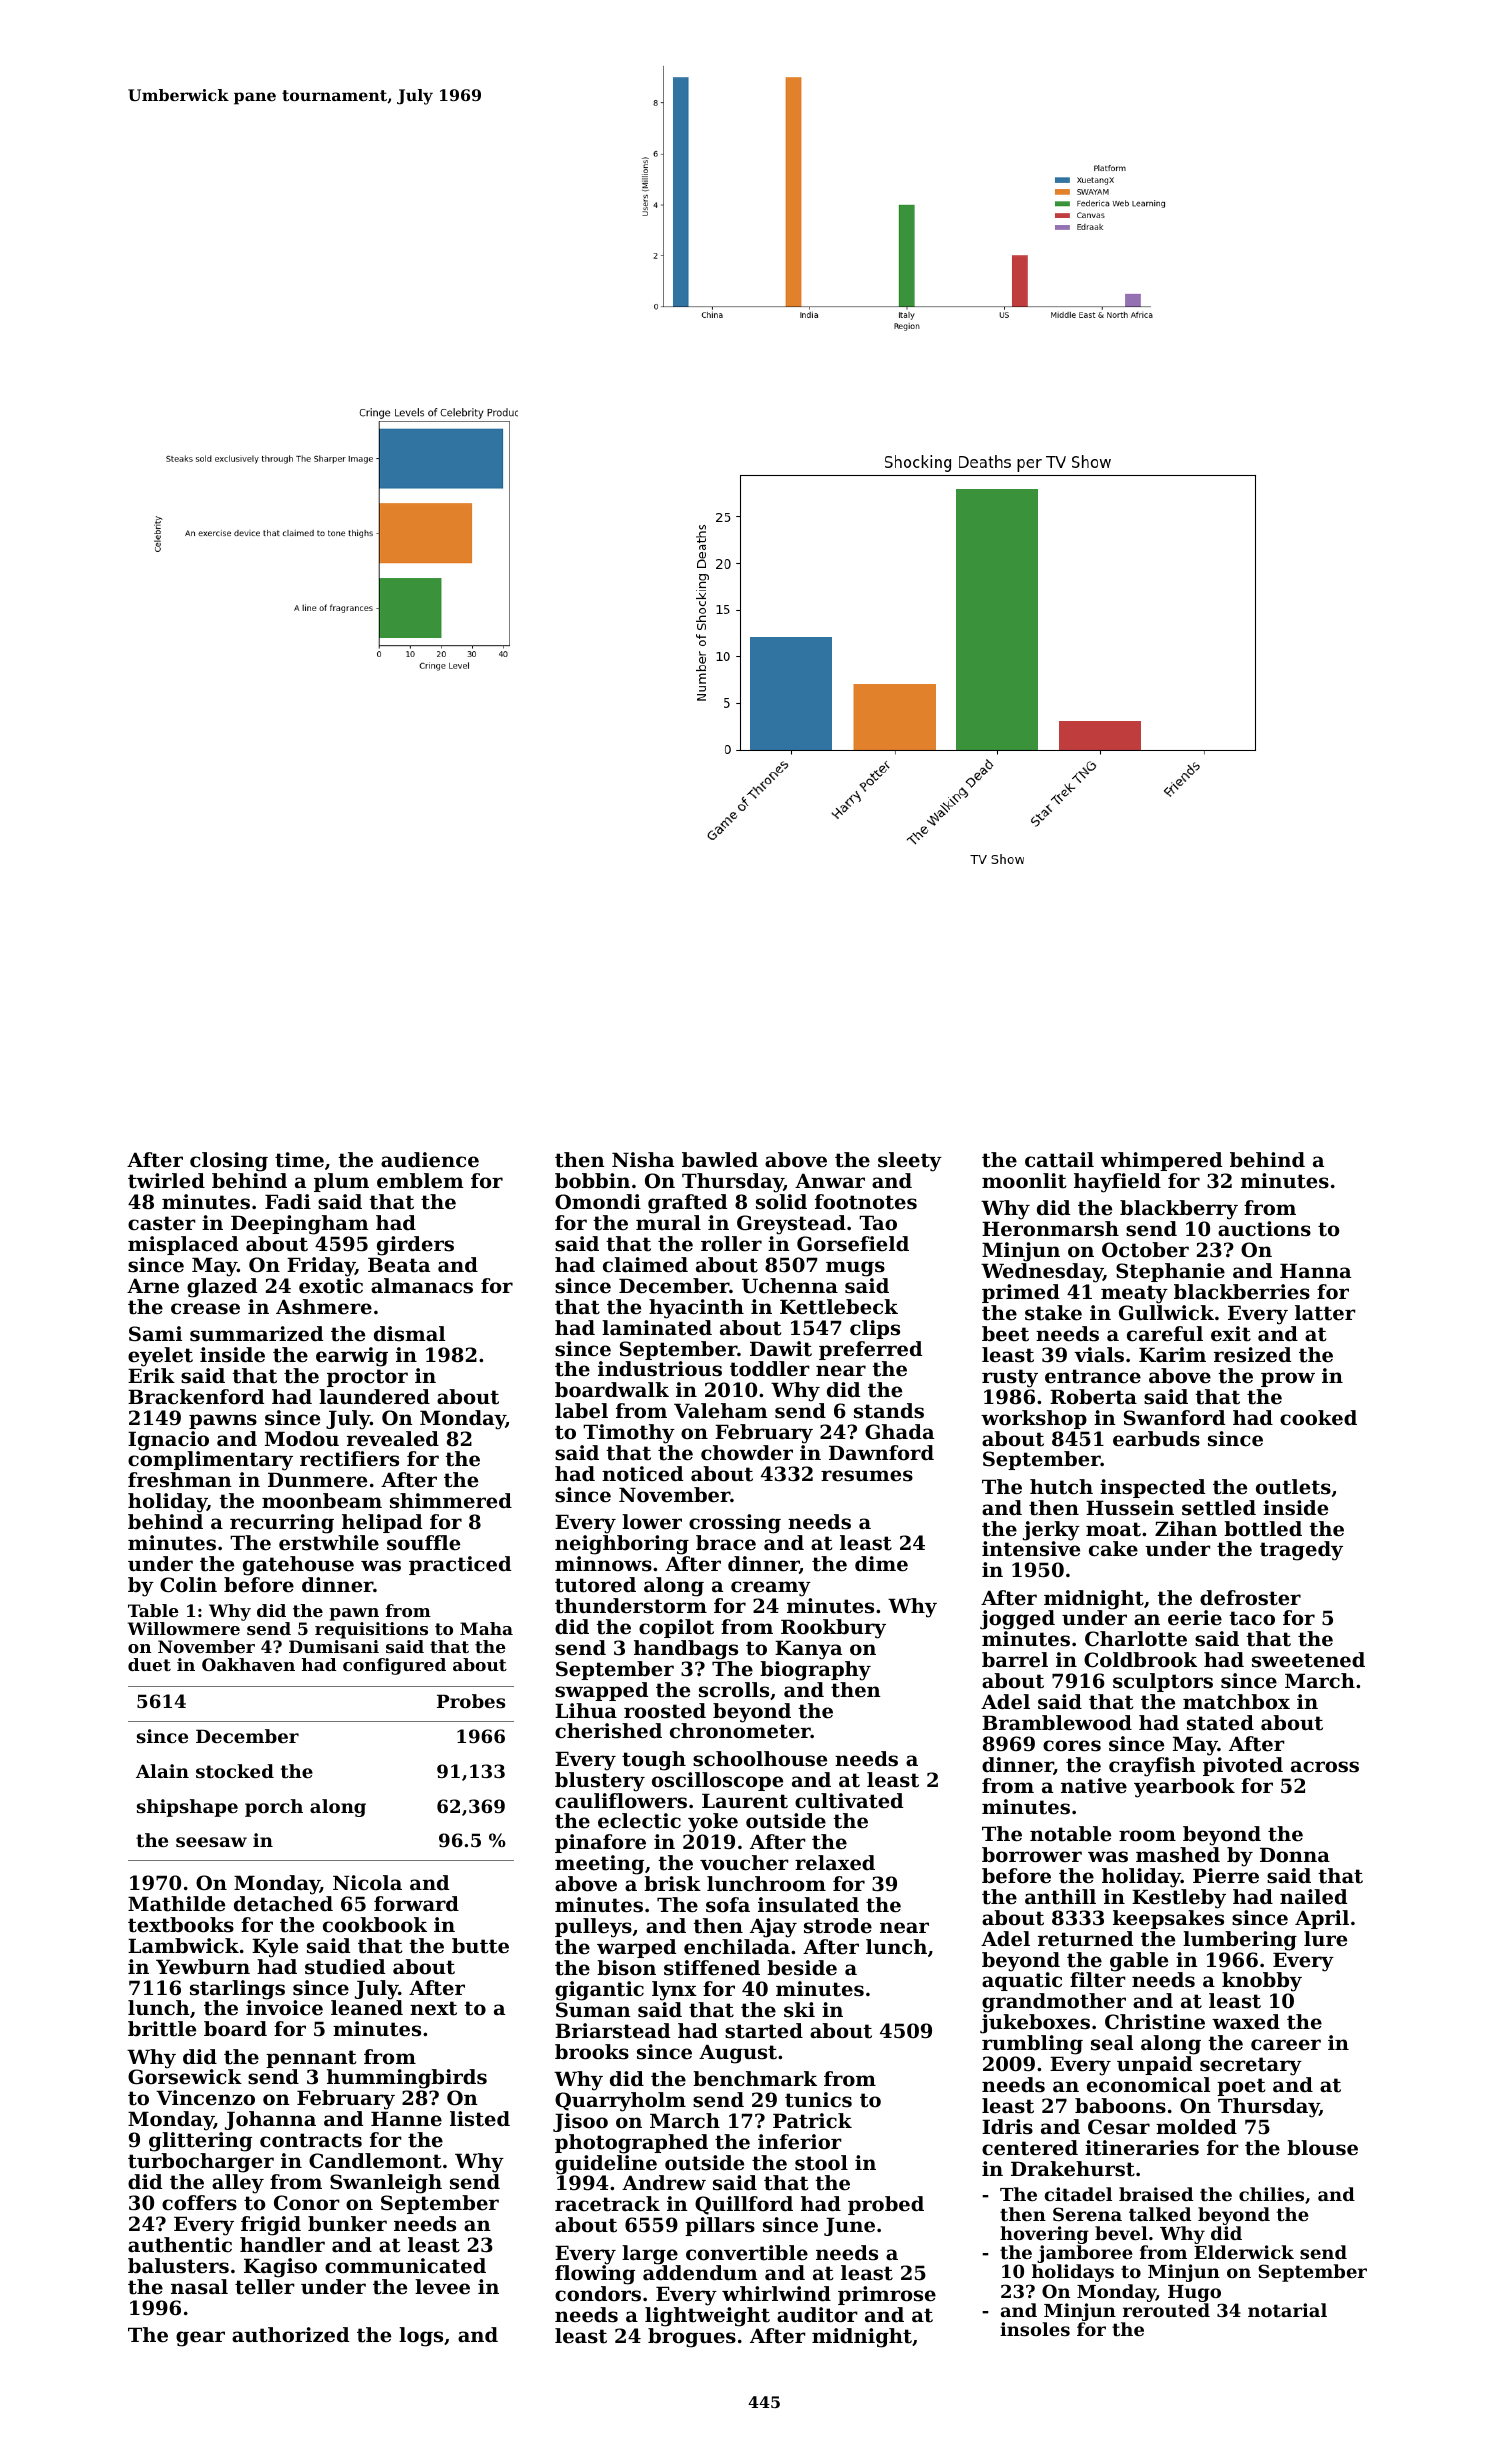  What do you see at coordinates (229, 1162) in the page?
I see `closing` at bounding box center [229, 1162].
